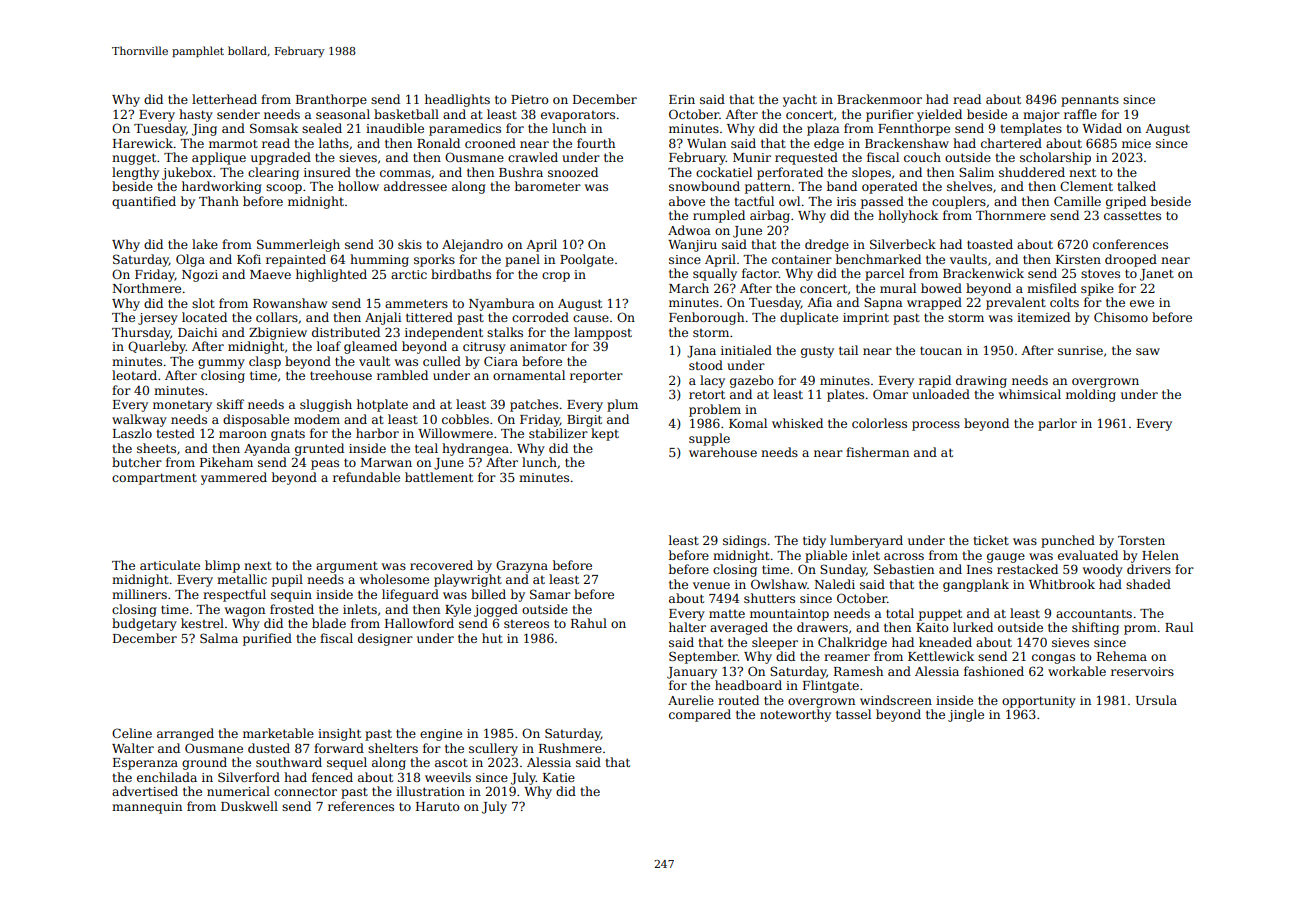  What do you see at coordinates (1136, 186) in the screenshot?
I see `talked` at bounding box center [1136, 186].
